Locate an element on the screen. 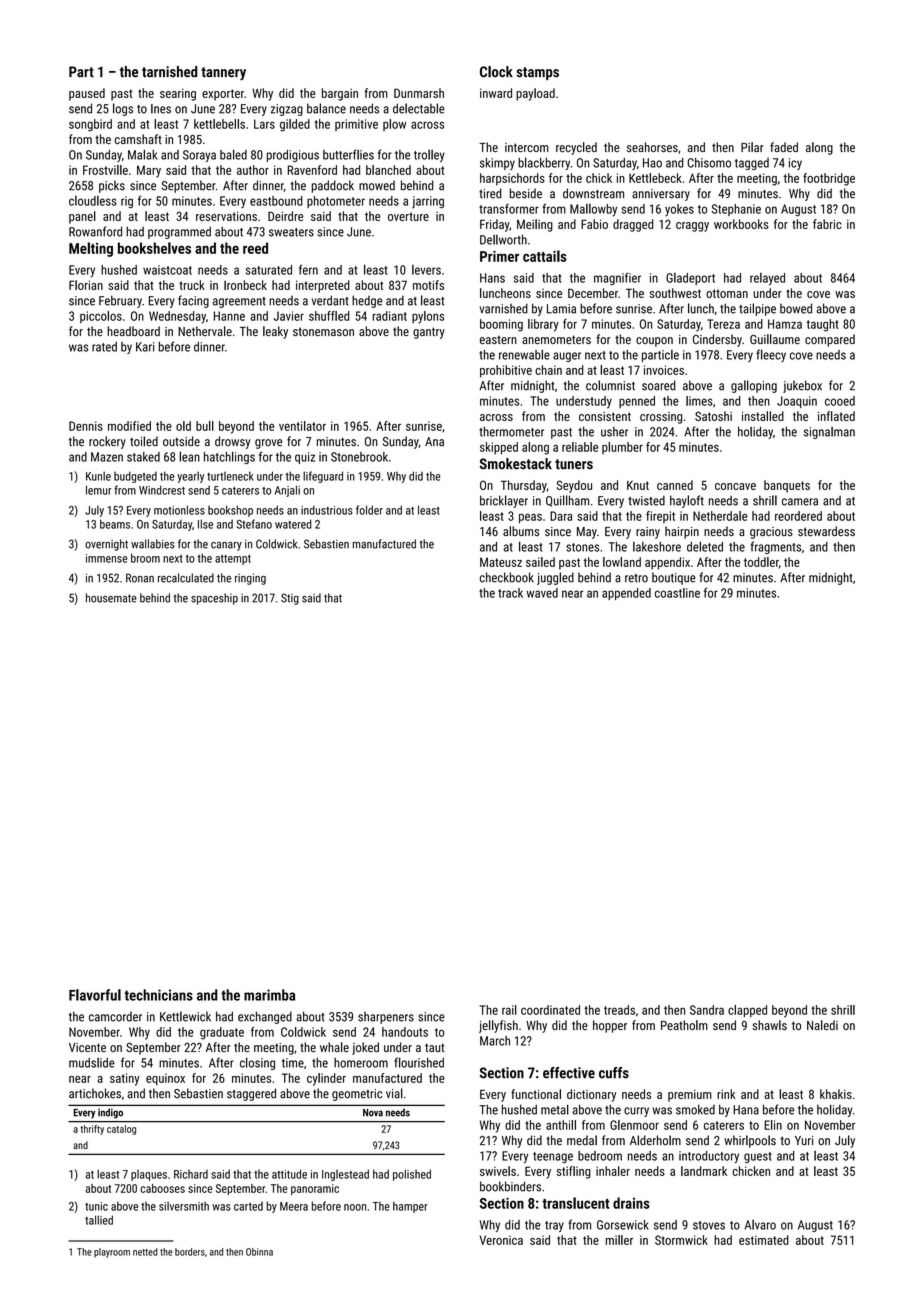  equinox is located at coordinates (165, 1079).
